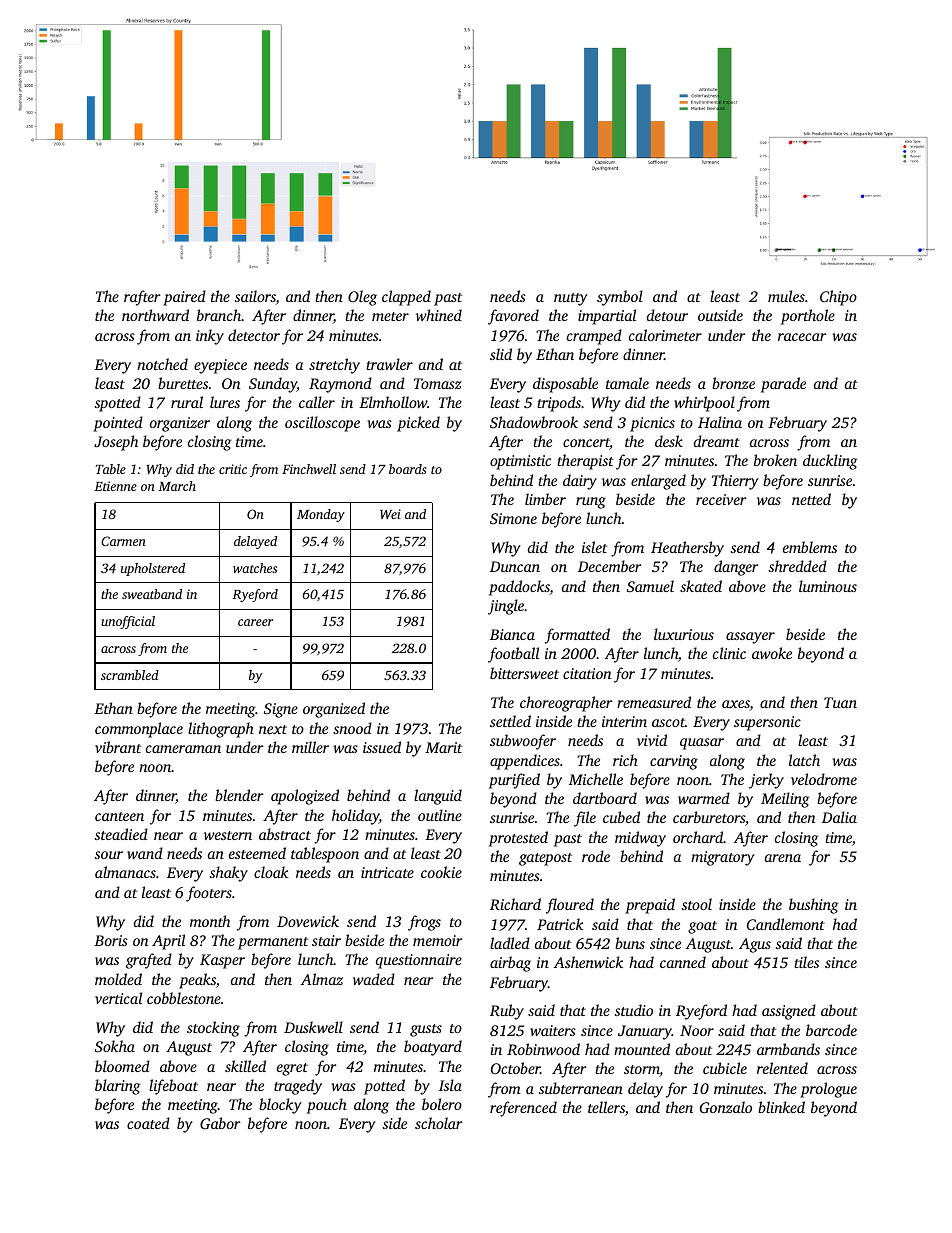 The height and width of the screenshot is (1233, 952). What do you see at coordinates (720, 422) in the screenshot?
I see `Halina` at bounding box center [720, 422].
